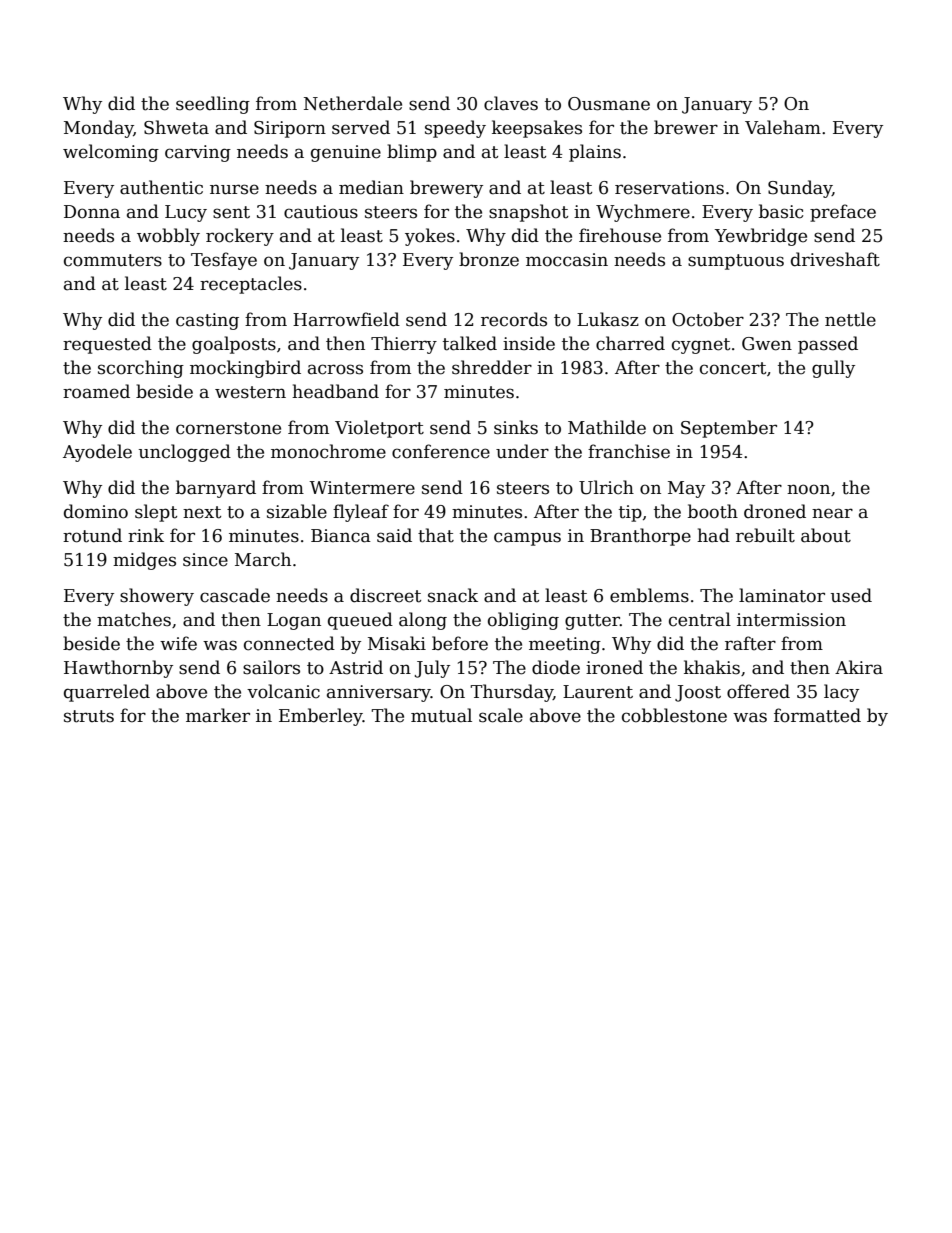 Image resolution: width=952 pixels, height=1233 pixels. Describe the element at coordinates (213, 105) in the screenshot. I see `seedling` at that location.
